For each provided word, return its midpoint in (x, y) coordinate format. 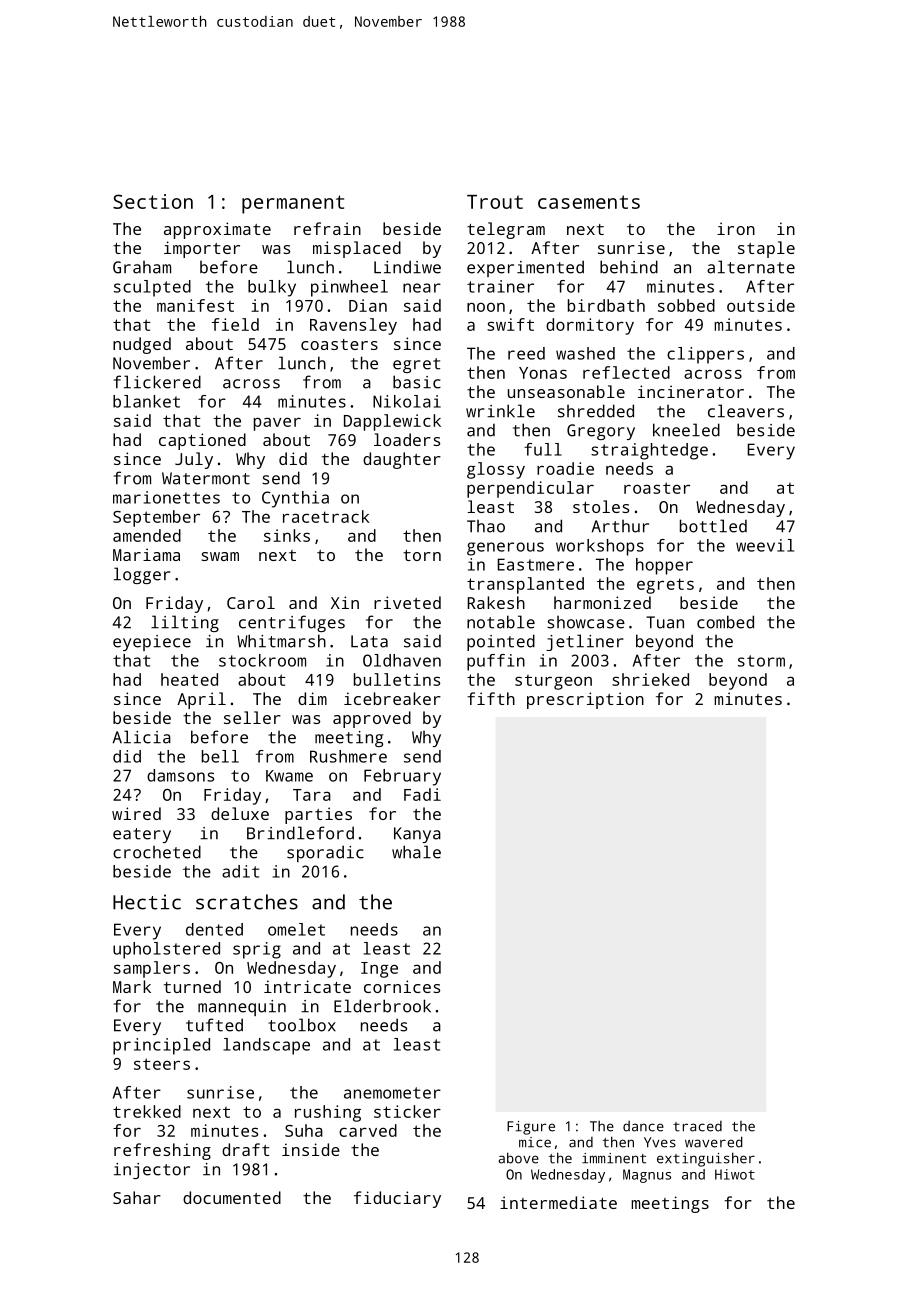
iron (736, 228)
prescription (585, 700)
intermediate (558, 1202)
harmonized (602, 602)
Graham (142, 267)
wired (136, 813)
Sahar (137, 1197)
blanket (146, 401)
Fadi (422, 794)
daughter (402, 460)
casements (589, 202)
